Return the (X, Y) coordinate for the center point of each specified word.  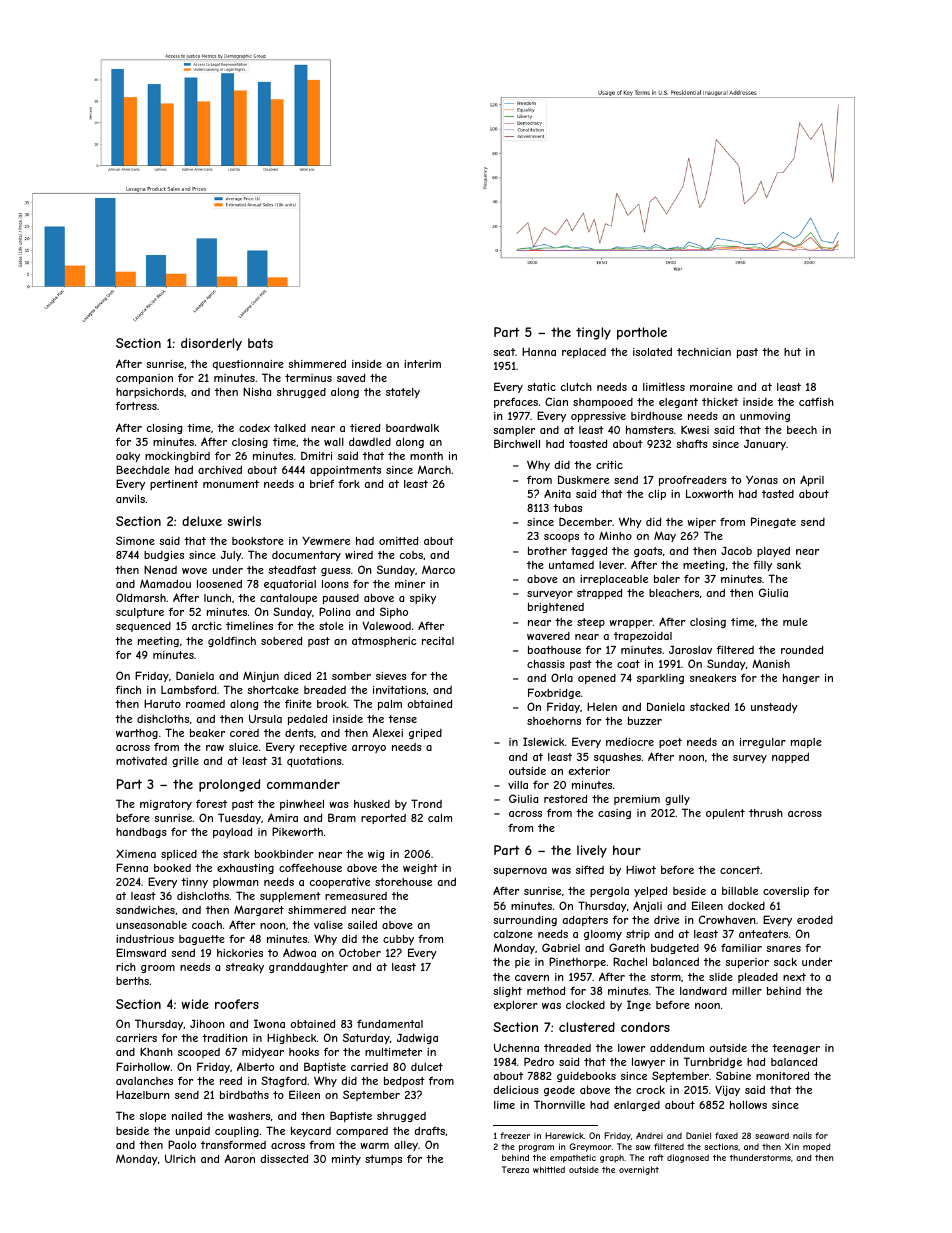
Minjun (261, 676)
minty (346, 1160)
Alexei (387, 732)
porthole (642, 333)
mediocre (630, 742)
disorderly (211, 344)
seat (504, 352)
